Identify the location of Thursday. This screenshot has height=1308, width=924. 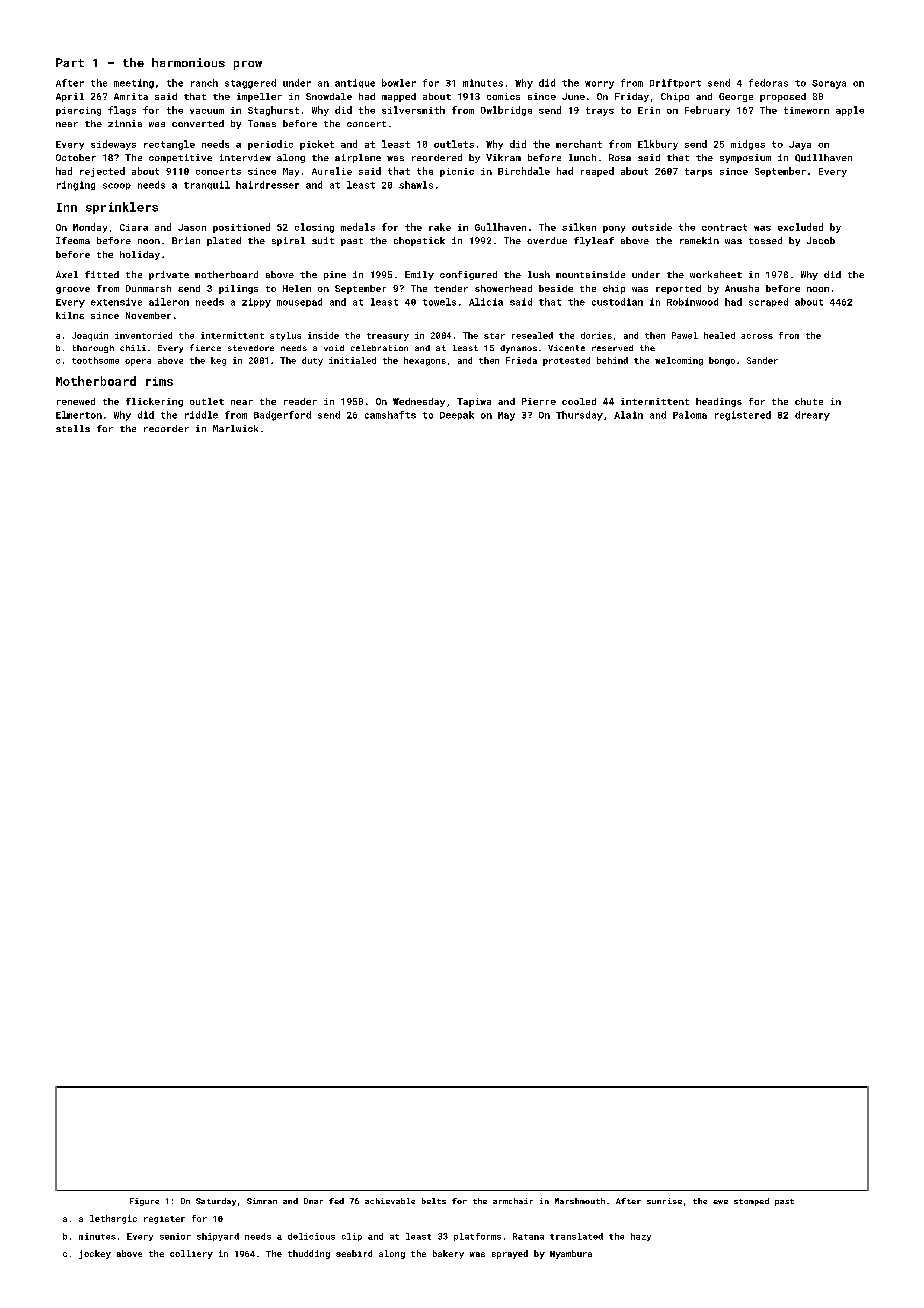
(579, 416).
